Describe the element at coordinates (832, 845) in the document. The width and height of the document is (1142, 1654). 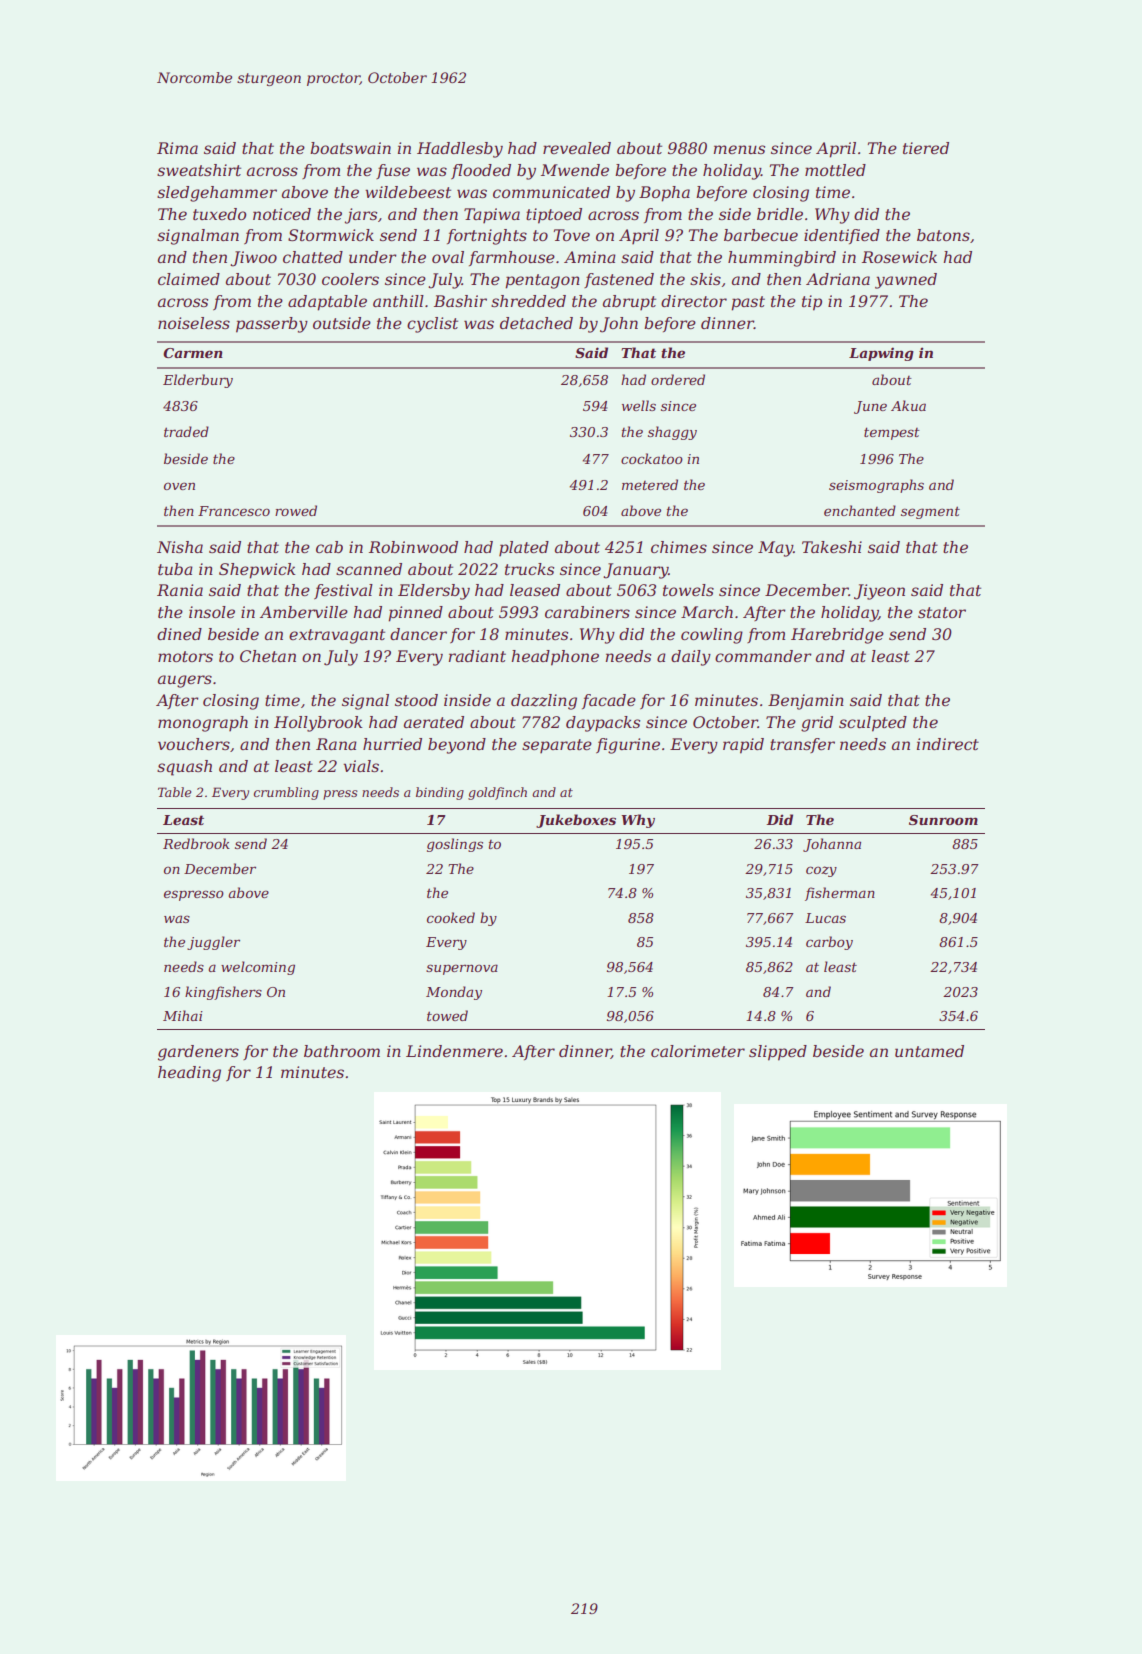
I see `Johanna` at that location.
